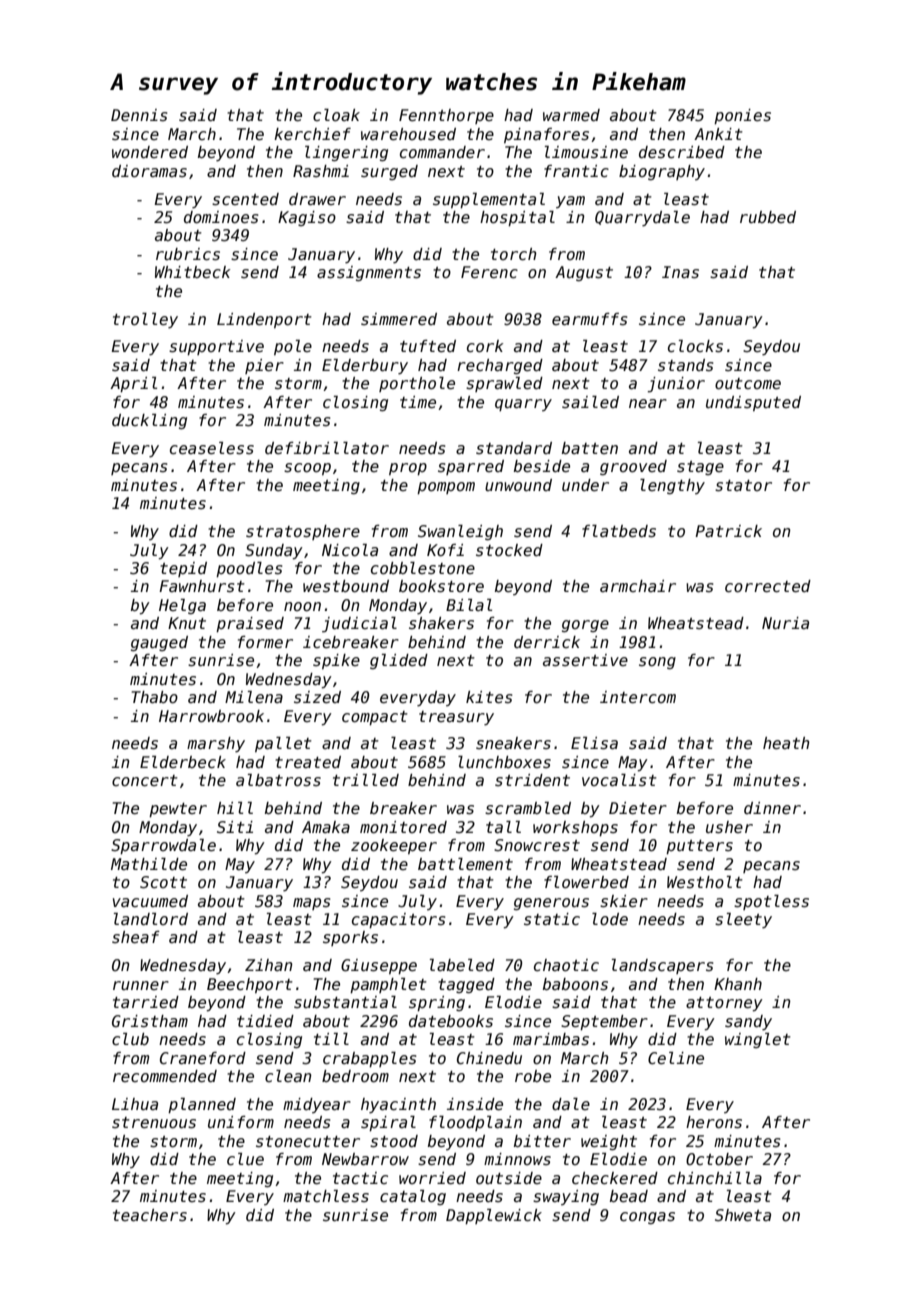 This document has height=1308, width=924. I want to click on Celine, so click(676, 1058).
